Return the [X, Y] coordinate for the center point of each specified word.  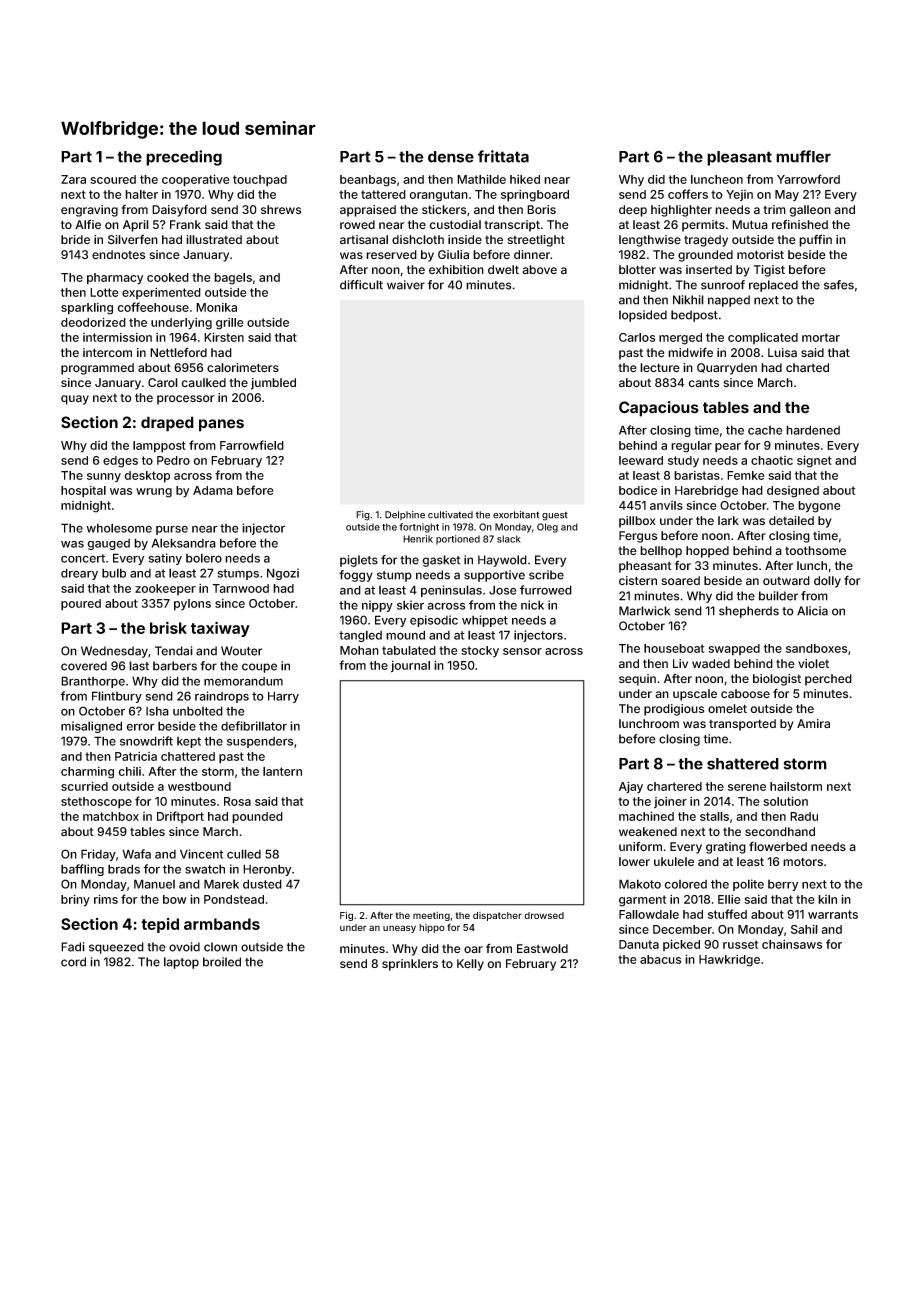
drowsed [544, 915]
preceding [184, 158]
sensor [522, 651]
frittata [503, 156]
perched [828, 680]
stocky [480, 652]
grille [229, 324]
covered [84, 666]
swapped [734, 650]
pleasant [739, 158]
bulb [114, 573]
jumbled [273, 384]
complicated [763, 338]
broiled [222, 962]
